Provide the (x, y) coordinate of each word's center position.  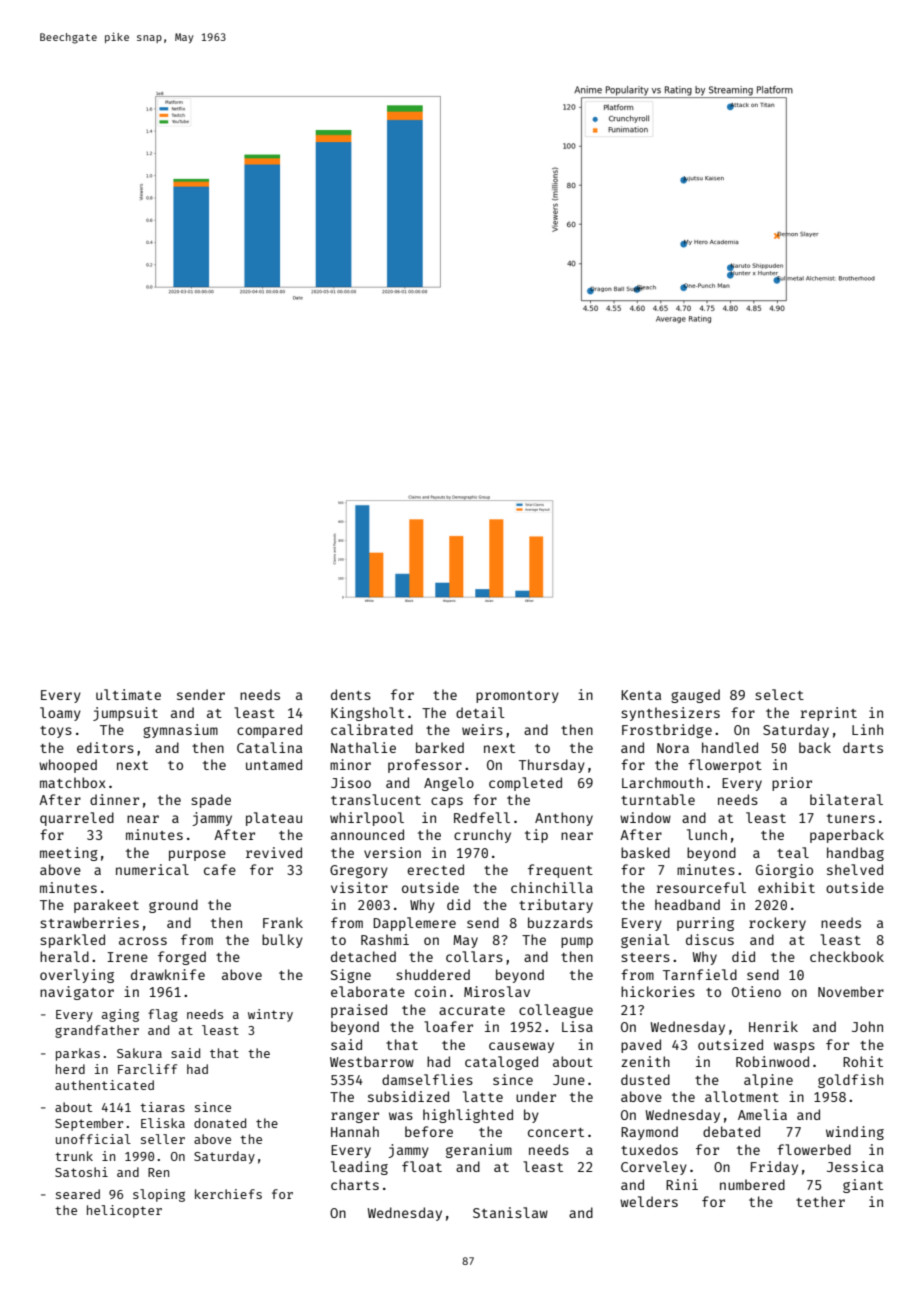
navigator (77, 993)
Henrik (773, 1026)
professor (425, 766)
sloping (159, 1195)
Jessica (855, 1166)
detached (363, 956)
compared (269, 731)
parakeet (106, 906)
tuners (851, 818)
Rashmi (385, 939)
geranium (479, 1151)
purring (705, 924)
